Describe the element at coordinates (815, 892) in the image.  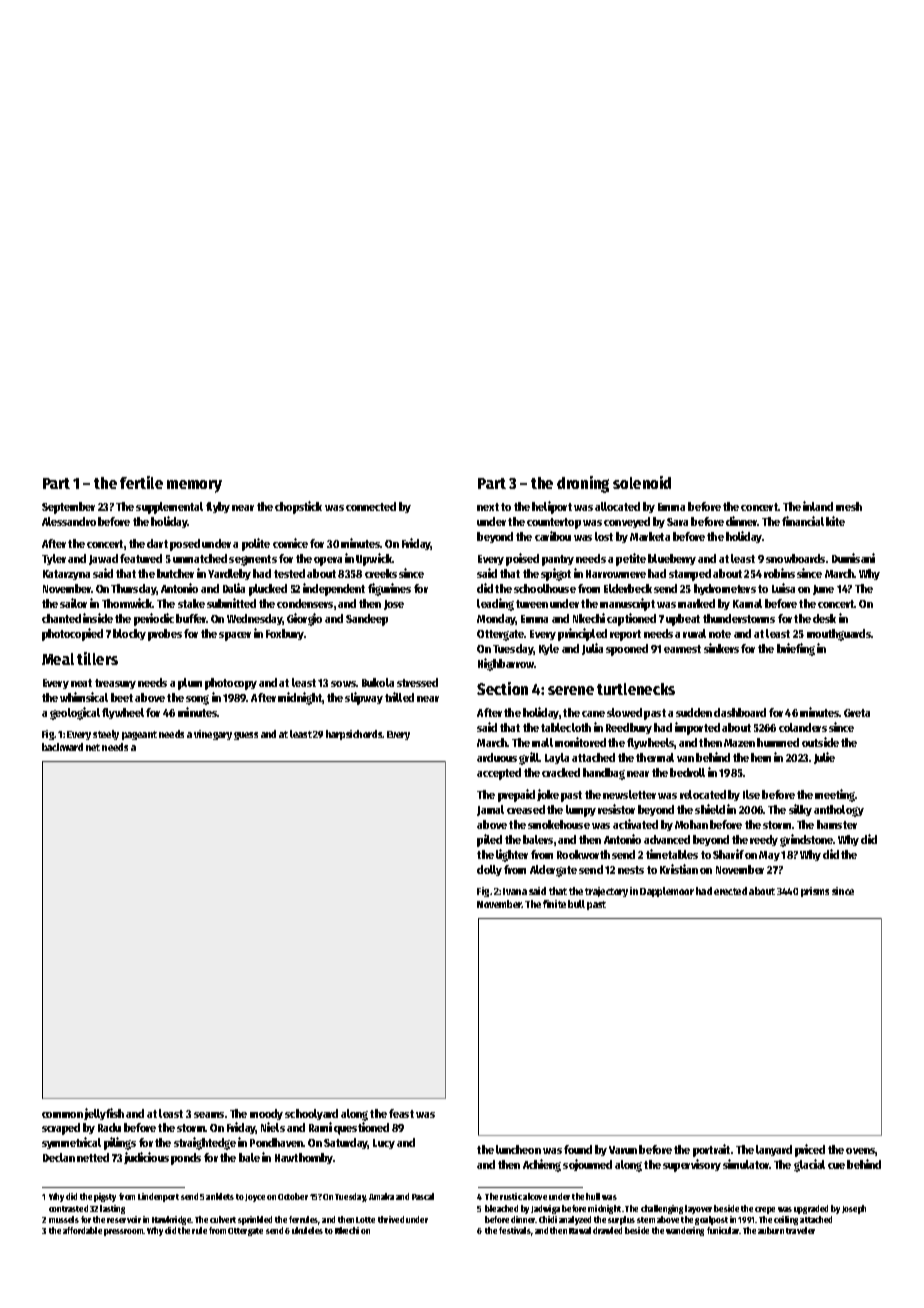
I see `prisms` at that location.
